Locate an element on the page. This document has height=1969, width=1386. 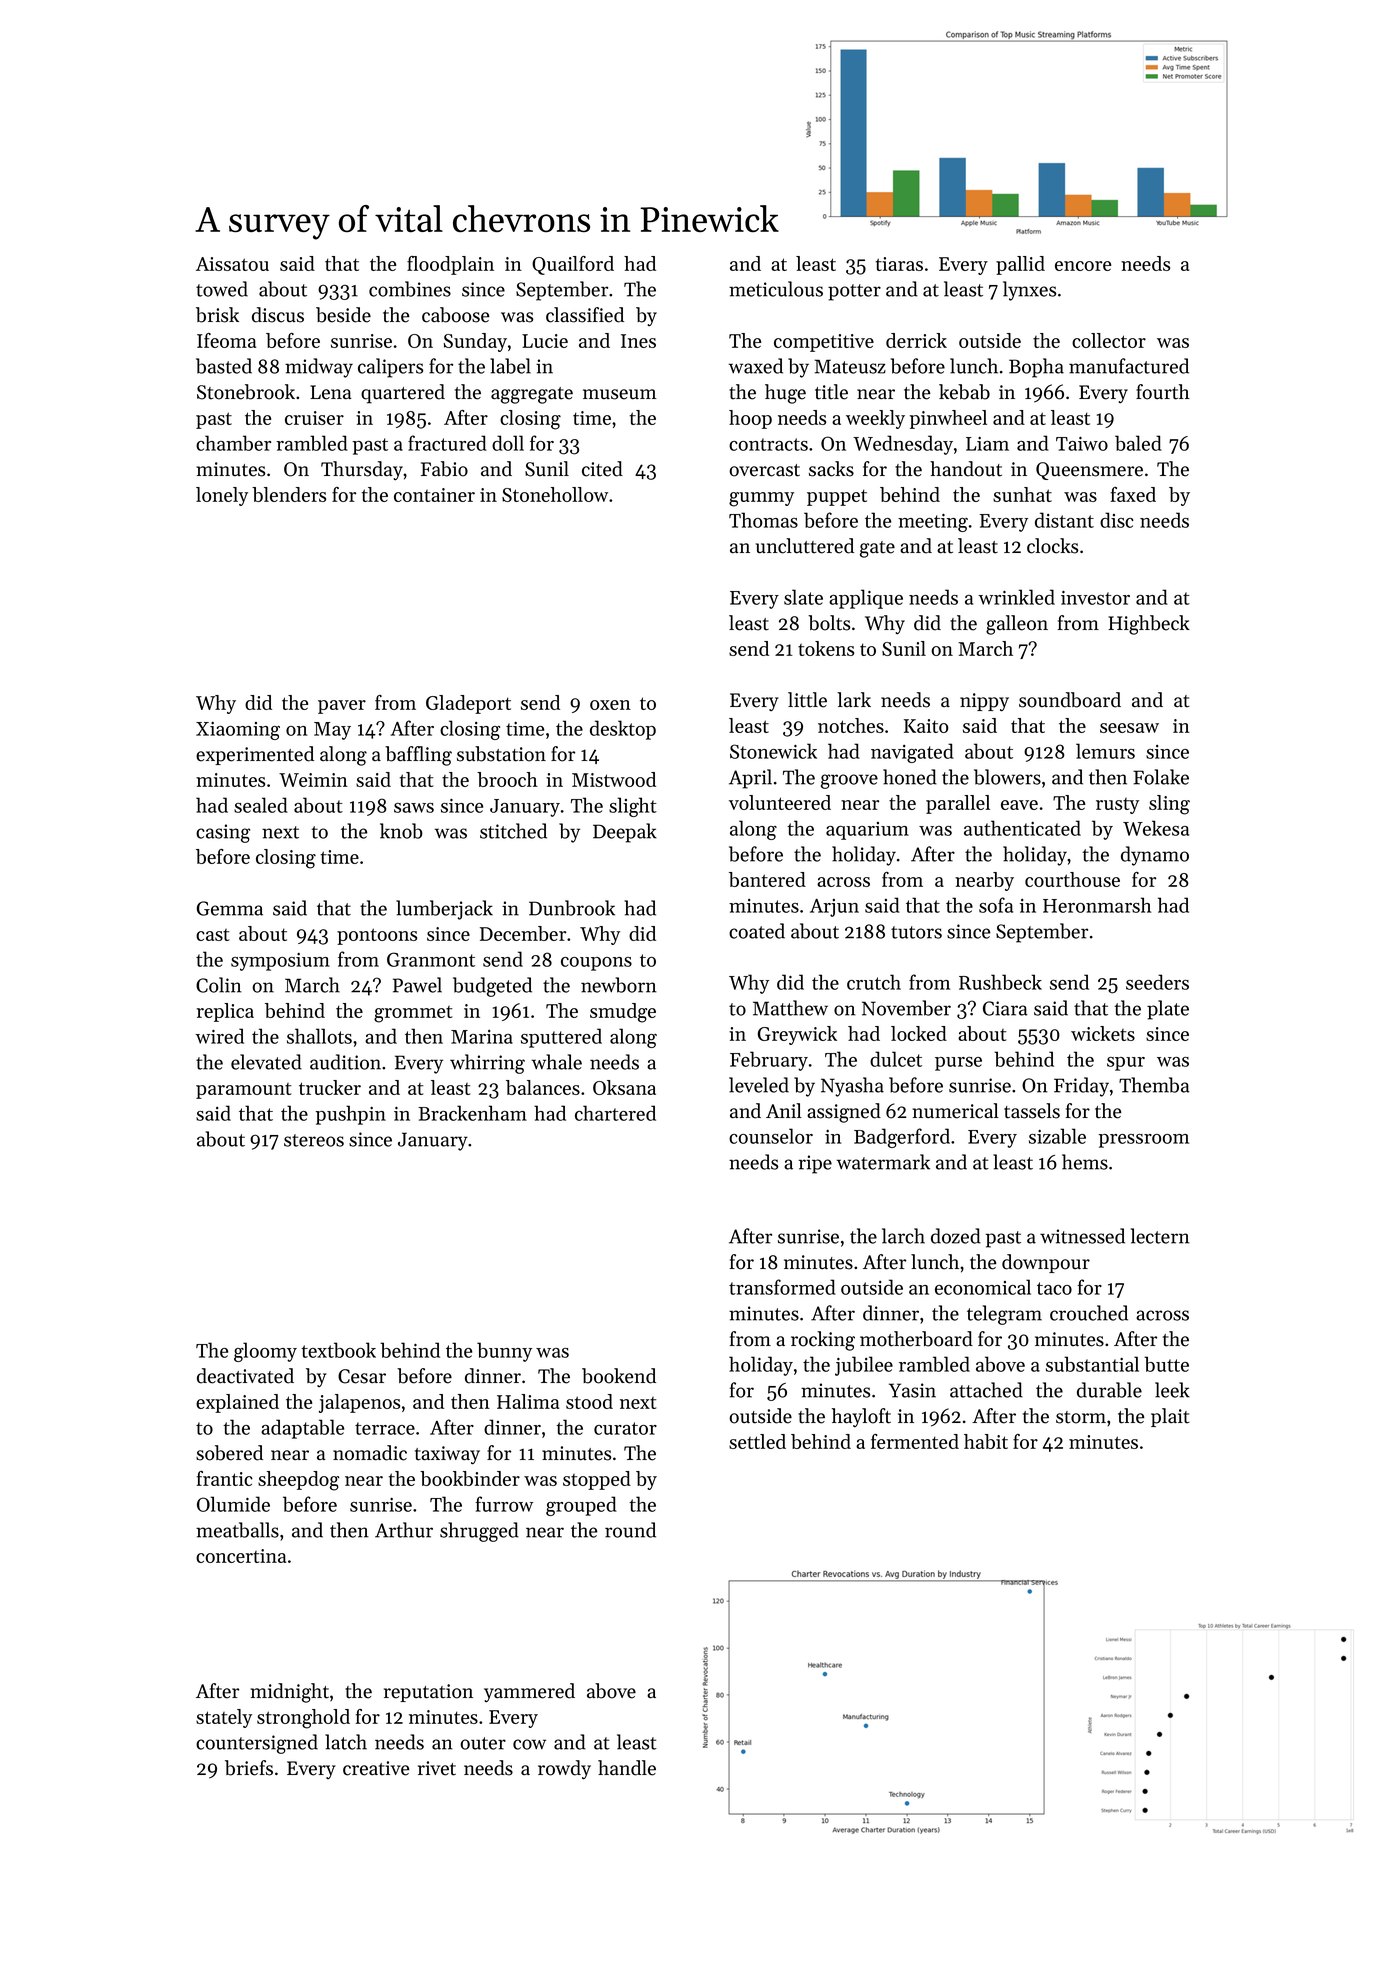
meatballs is located at coordinates (237, 1530).
